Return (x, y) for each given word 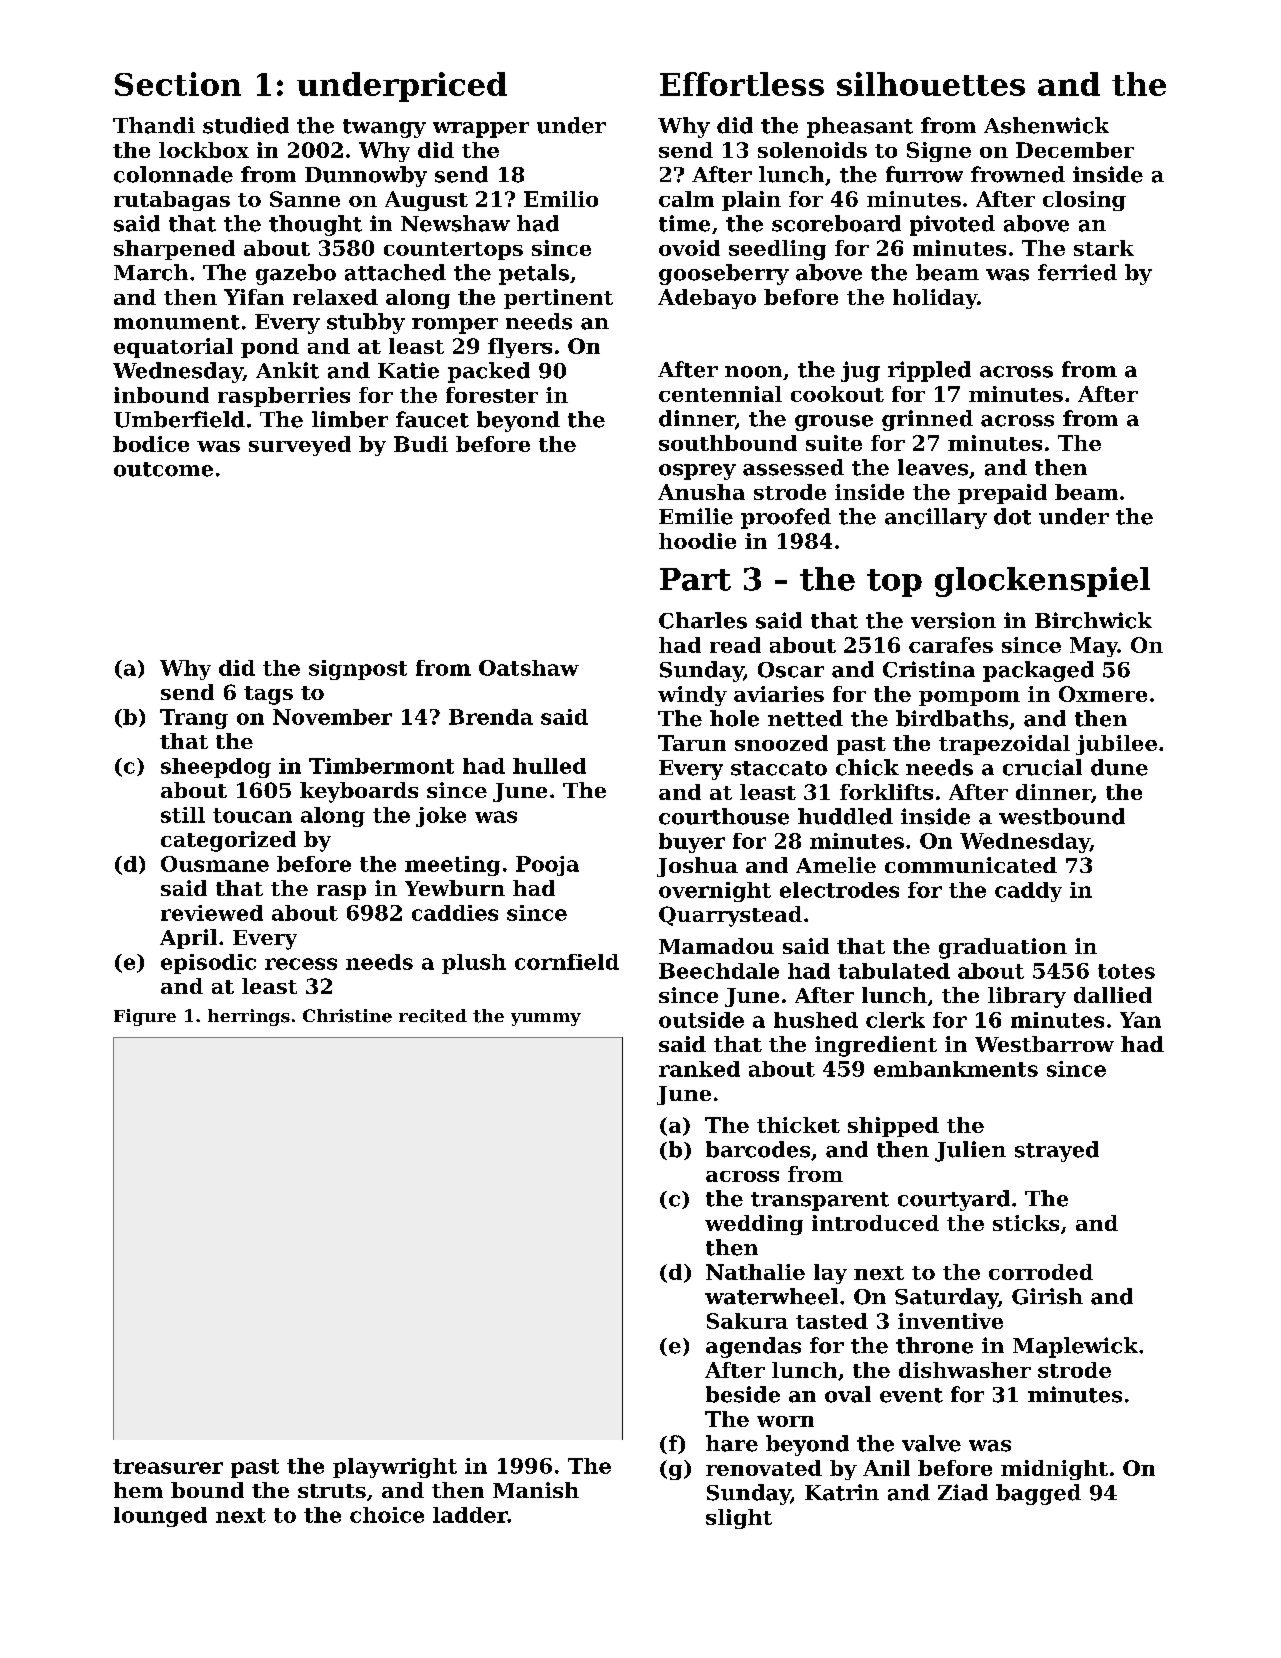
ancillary (936, 518)
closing (1084, 201)
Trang (194, 719)
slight (739, 1519)
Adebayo (707, 299)
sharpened (174, 250)
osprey (697, 472)
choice (387, 1515)
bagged (1038, 1494)
